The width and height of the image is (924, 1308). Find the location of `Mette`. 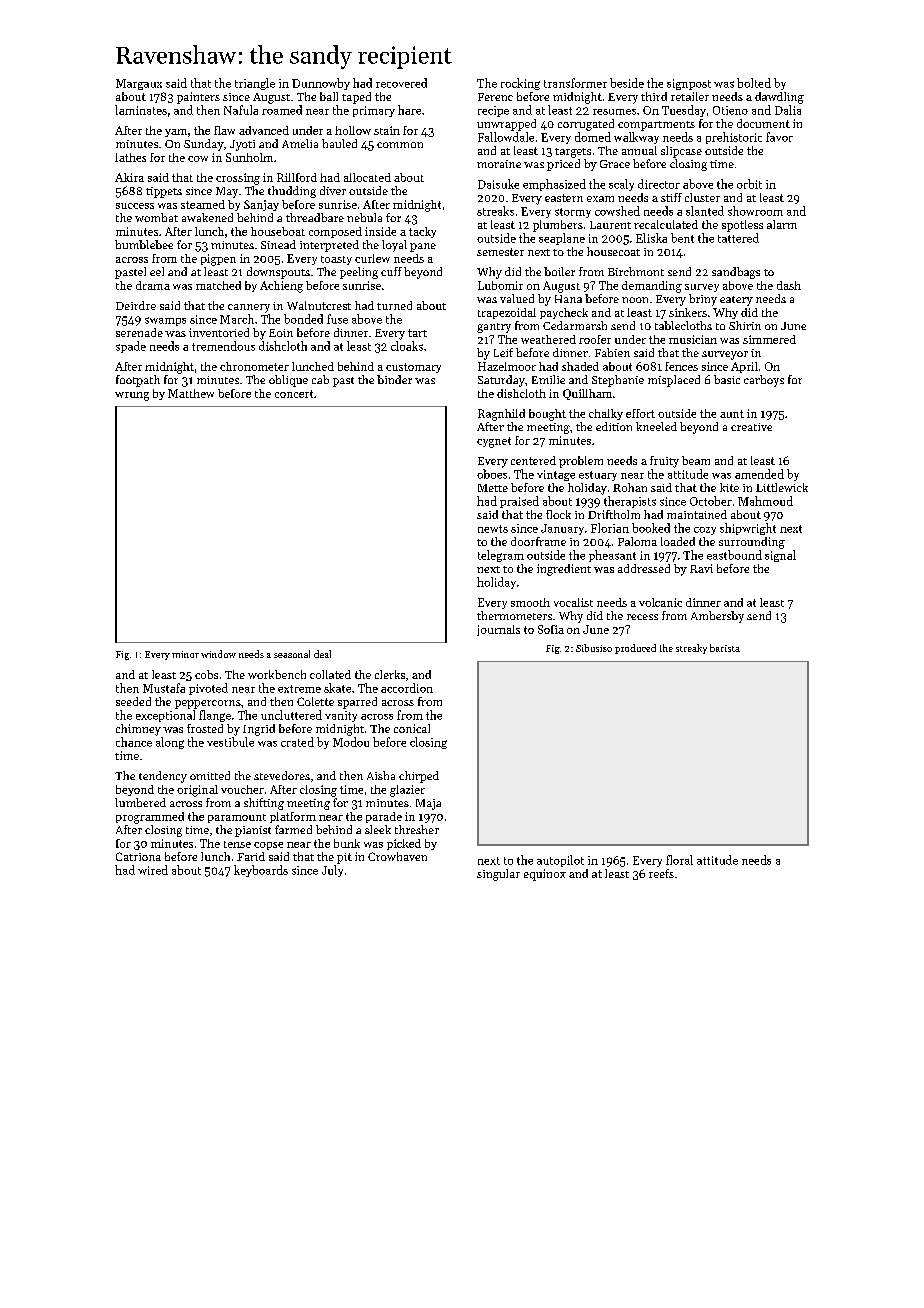

Mette is located at coordinates (493, 488).
